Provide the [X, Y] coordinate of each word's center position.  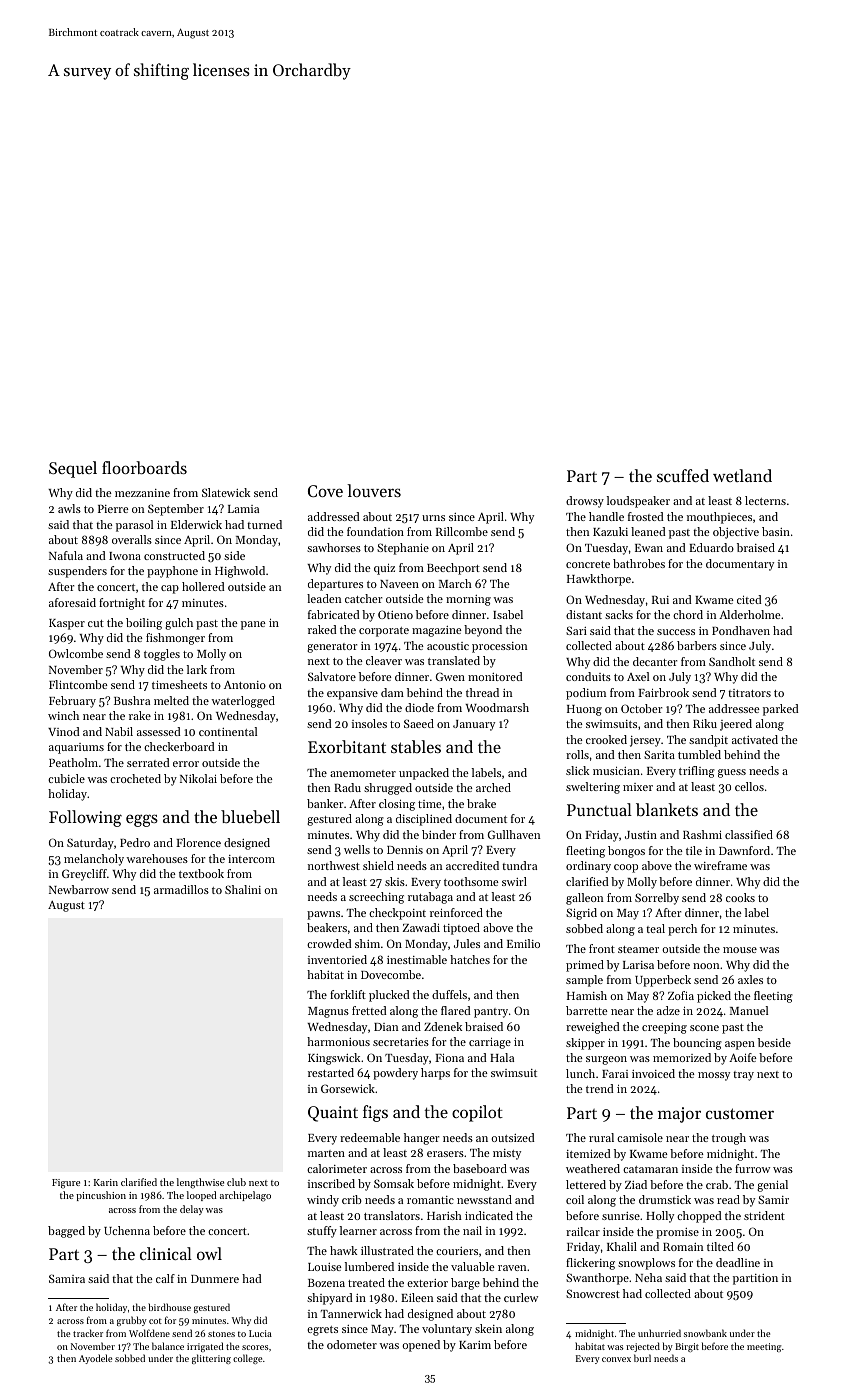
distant [584, 614]
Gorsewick [348, 1088]
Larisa [638, 965]
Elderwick [196, 524]
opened [421, 1346]
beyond [483, 631]
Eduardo [711, 547]
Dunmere [215, 1279]
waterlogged [243, 702]
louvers [374, 490]
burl [642, 1358]
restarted [331, 1072]
